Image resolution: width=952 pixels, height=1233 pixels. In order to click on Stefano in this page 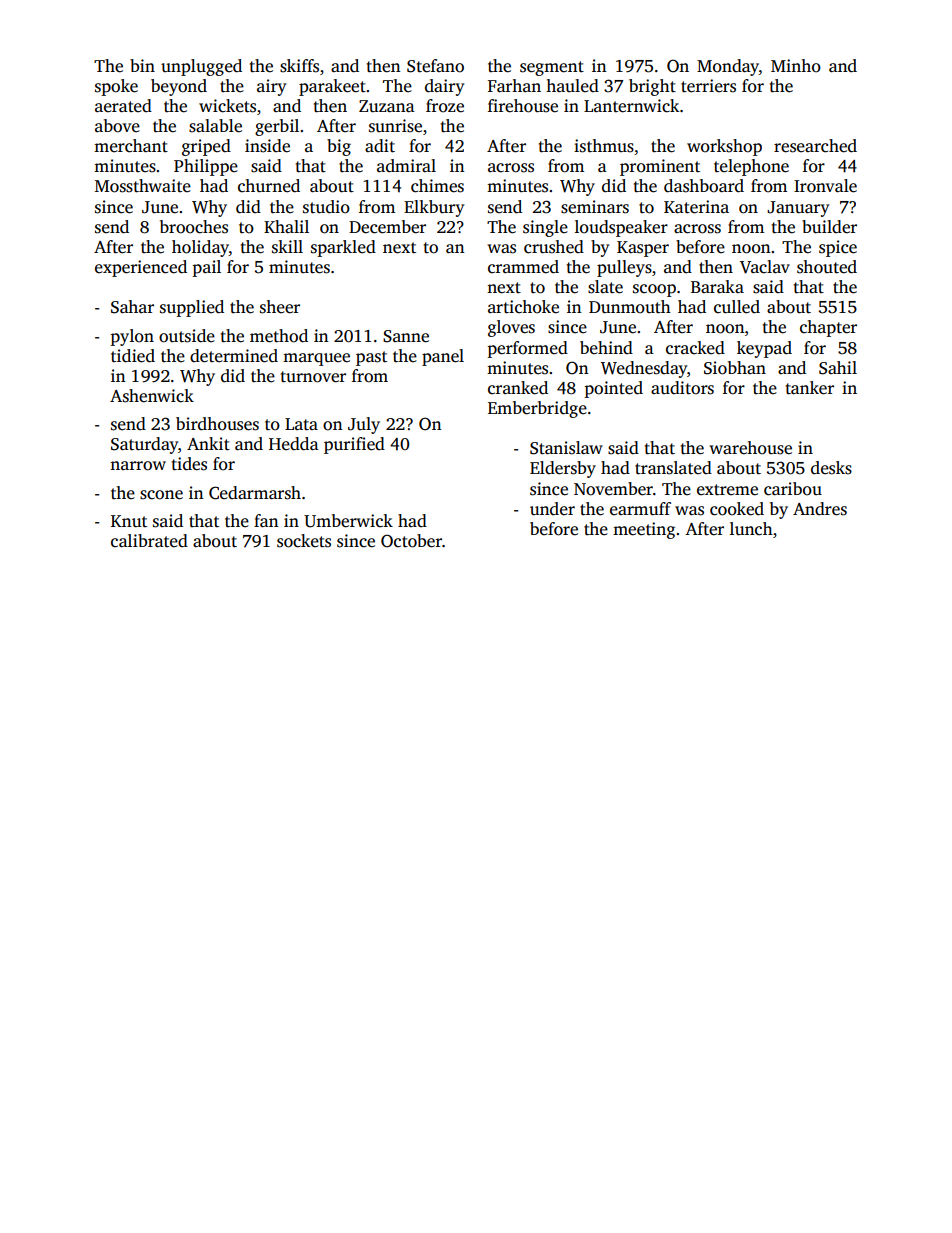, I will do `click(435, 66)`.
